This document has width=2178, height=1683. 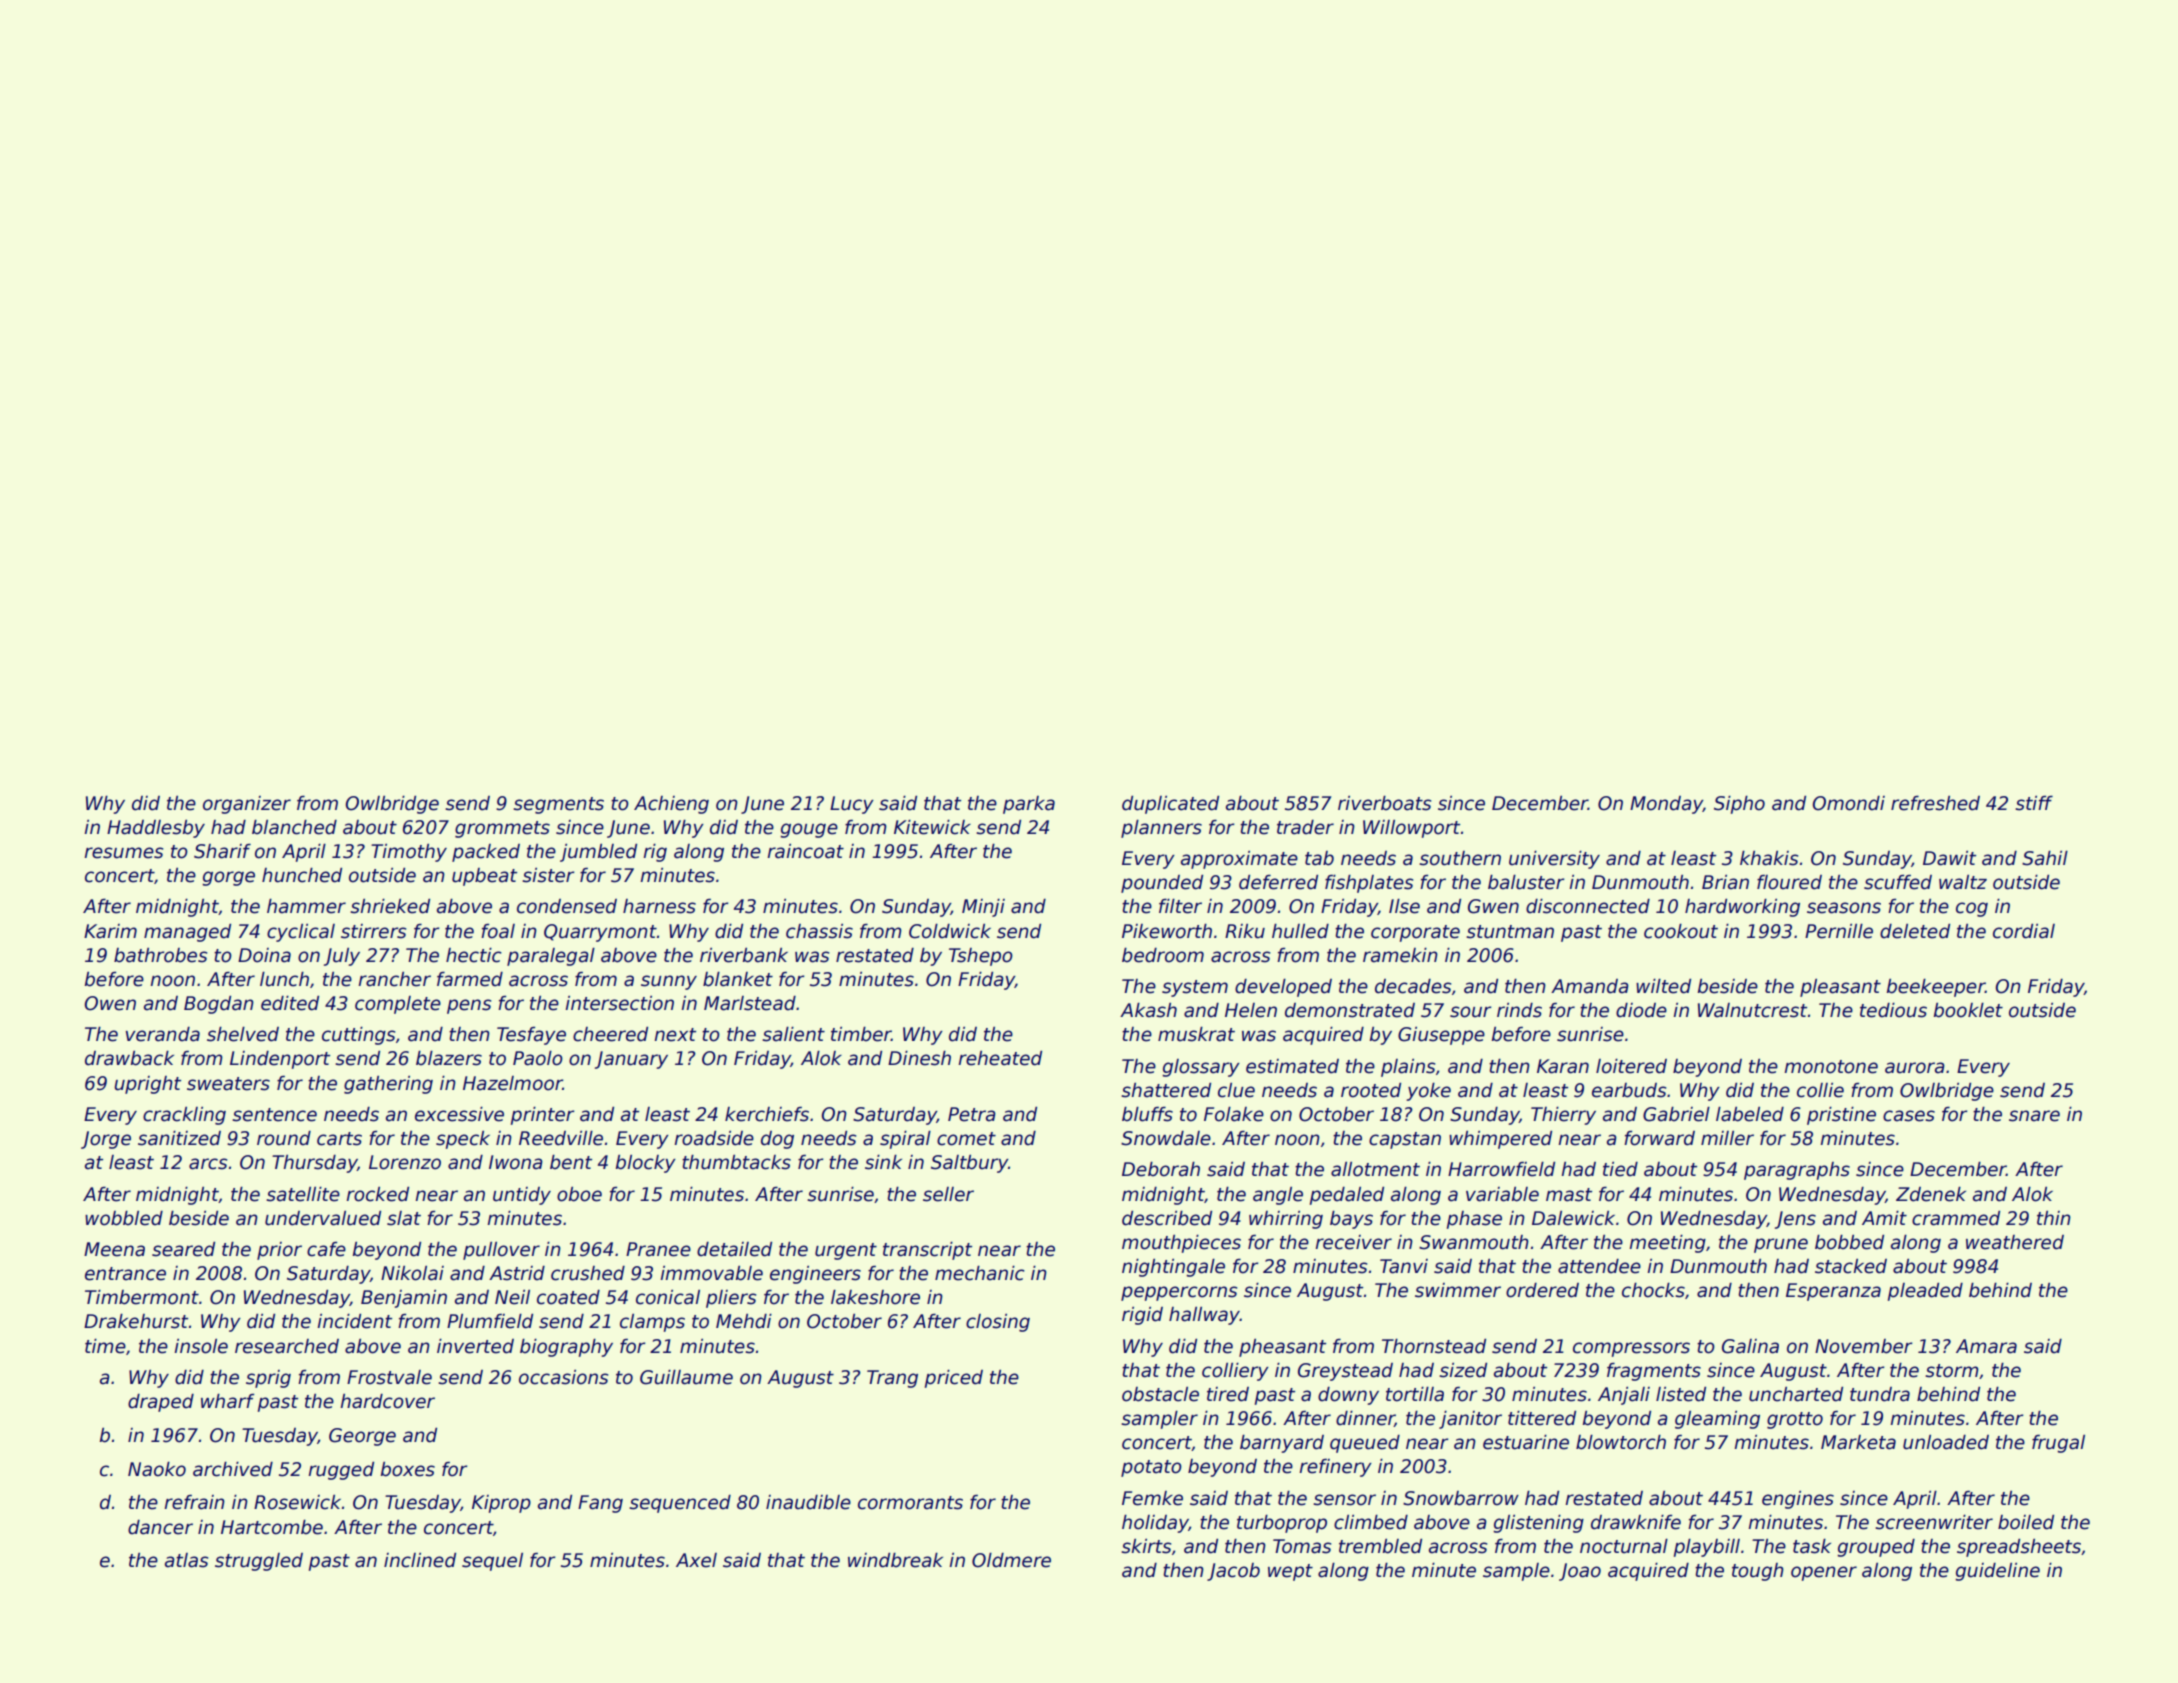 I want to click on closing, so click(x=998, y=1323).
